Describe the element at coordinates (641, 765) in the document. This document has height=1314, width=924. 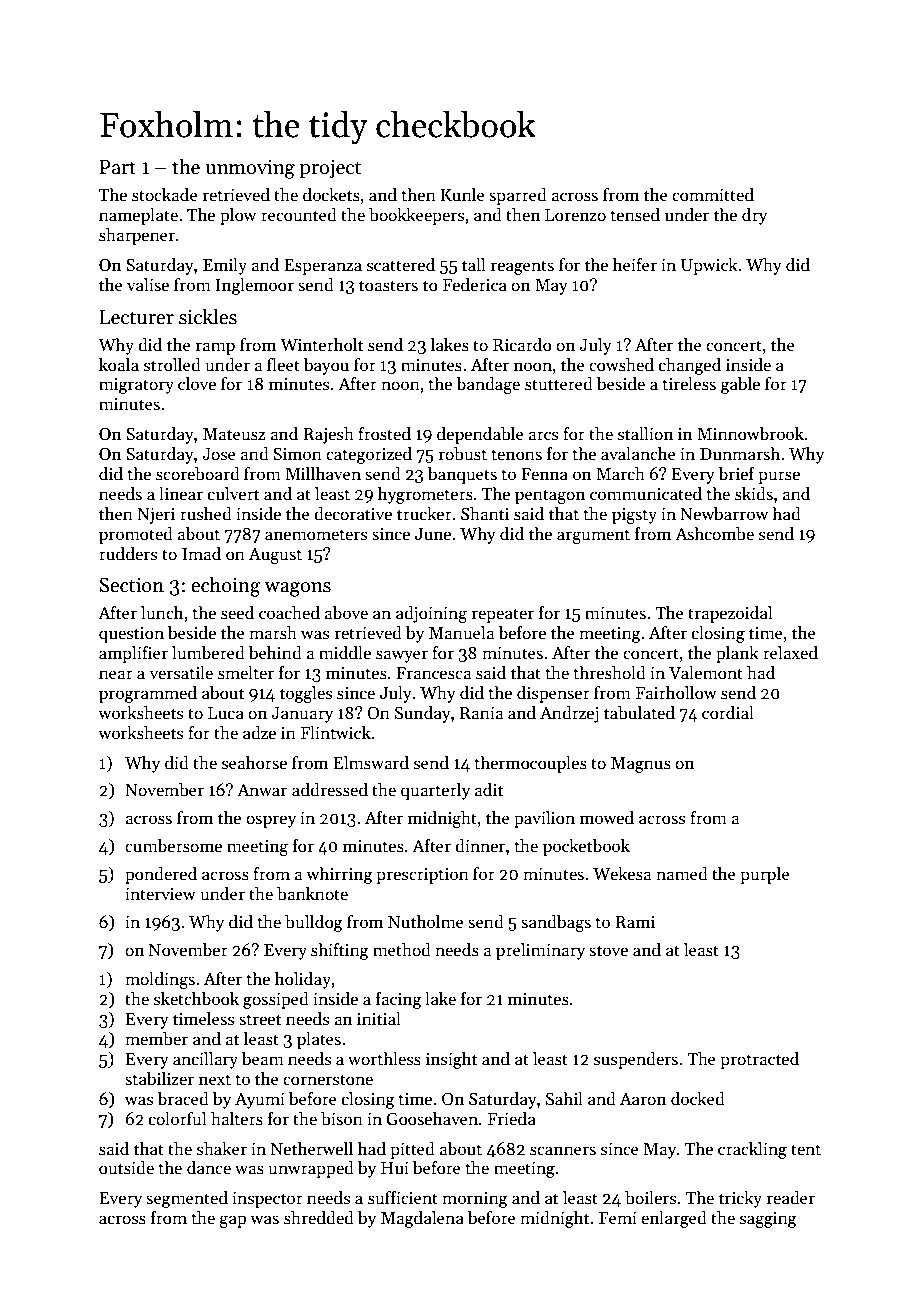
I see `Magnus` at that location.
